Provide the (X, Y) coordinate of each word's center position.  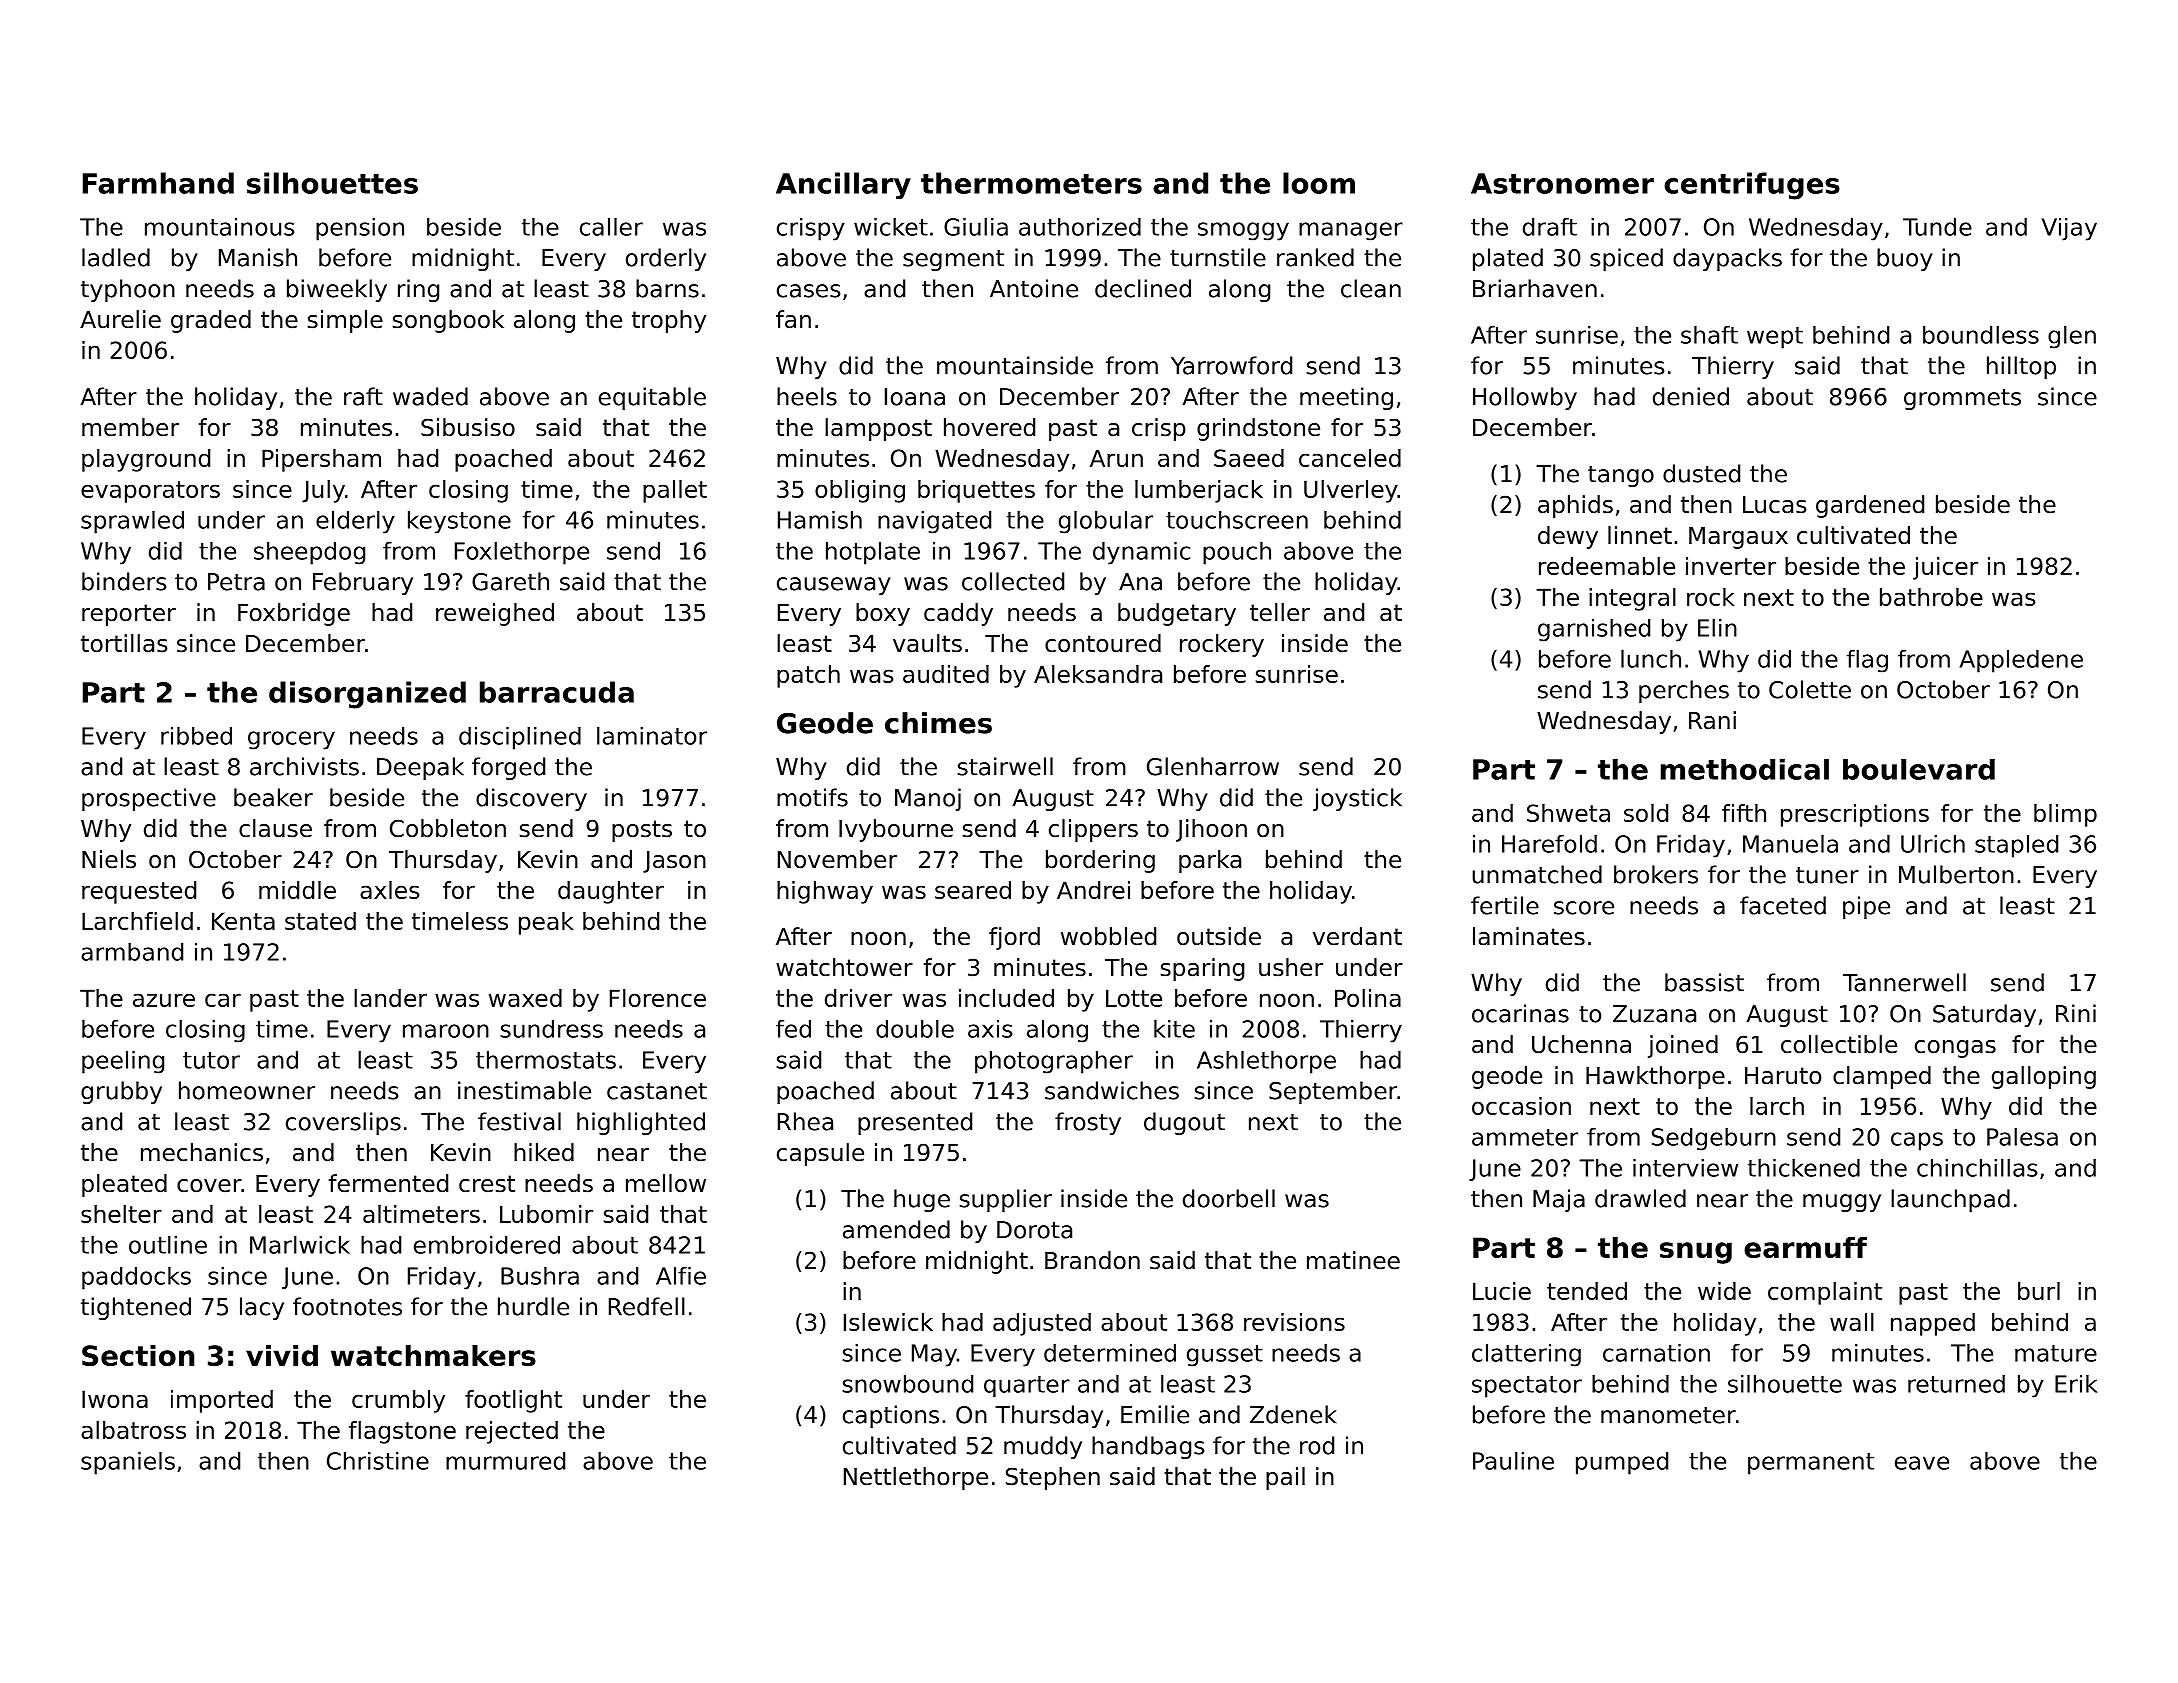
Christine (378, 1460)
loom (1319, 183)
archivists (304, 766)
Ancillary (843, 185)
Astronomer (1562, 183)
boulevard (1919, 769)
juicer (1945, 568)
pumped (1622, 1463)
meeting (1346, 398)
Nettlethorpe (916, 1478)
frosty (1088, 1123)
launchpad (1950, 1200)
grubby (121, 1092)
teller (1280, 612)
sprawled (132, 522)
